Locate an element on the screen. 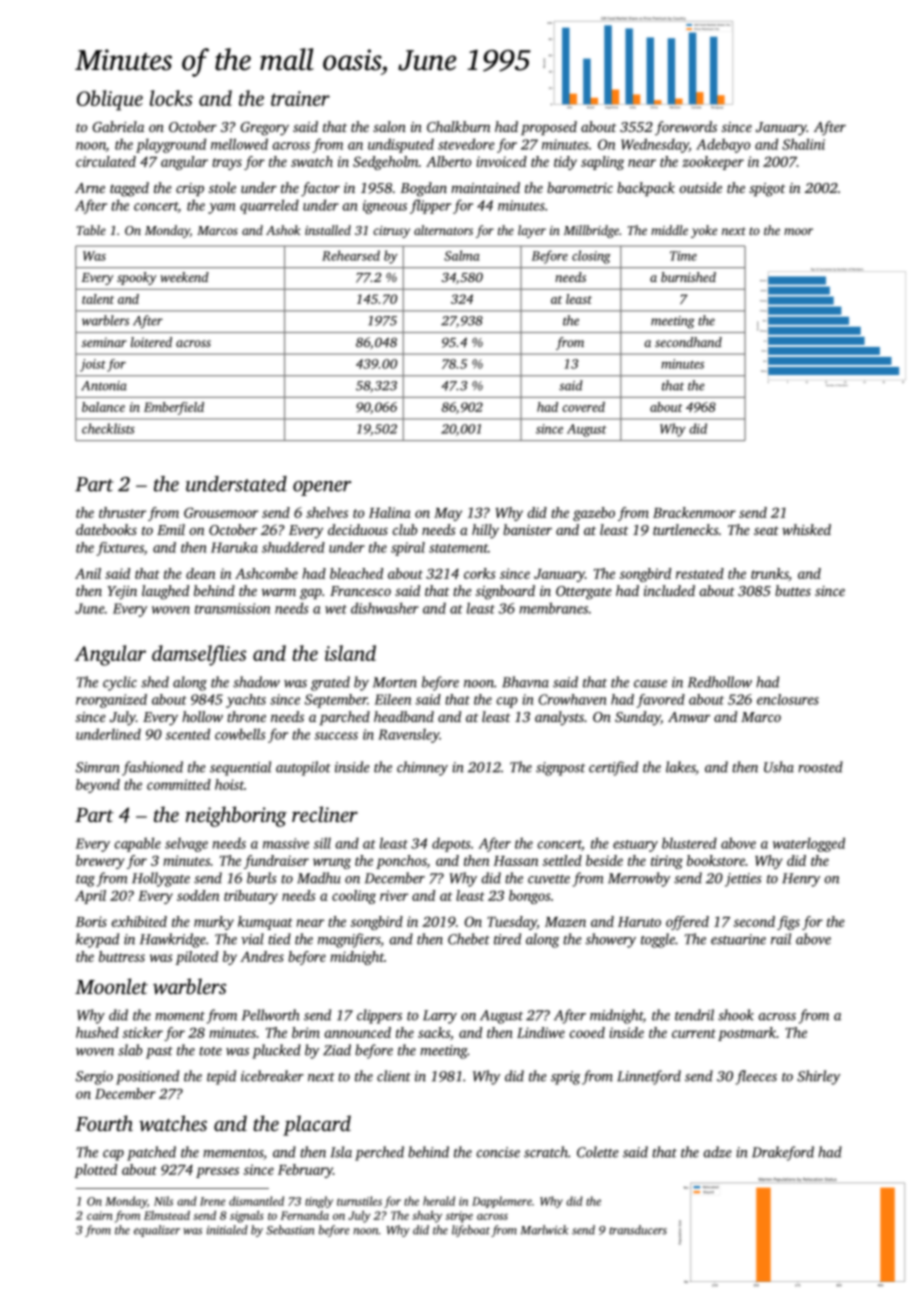  Fourth is located at coordinates (104, 1123).
